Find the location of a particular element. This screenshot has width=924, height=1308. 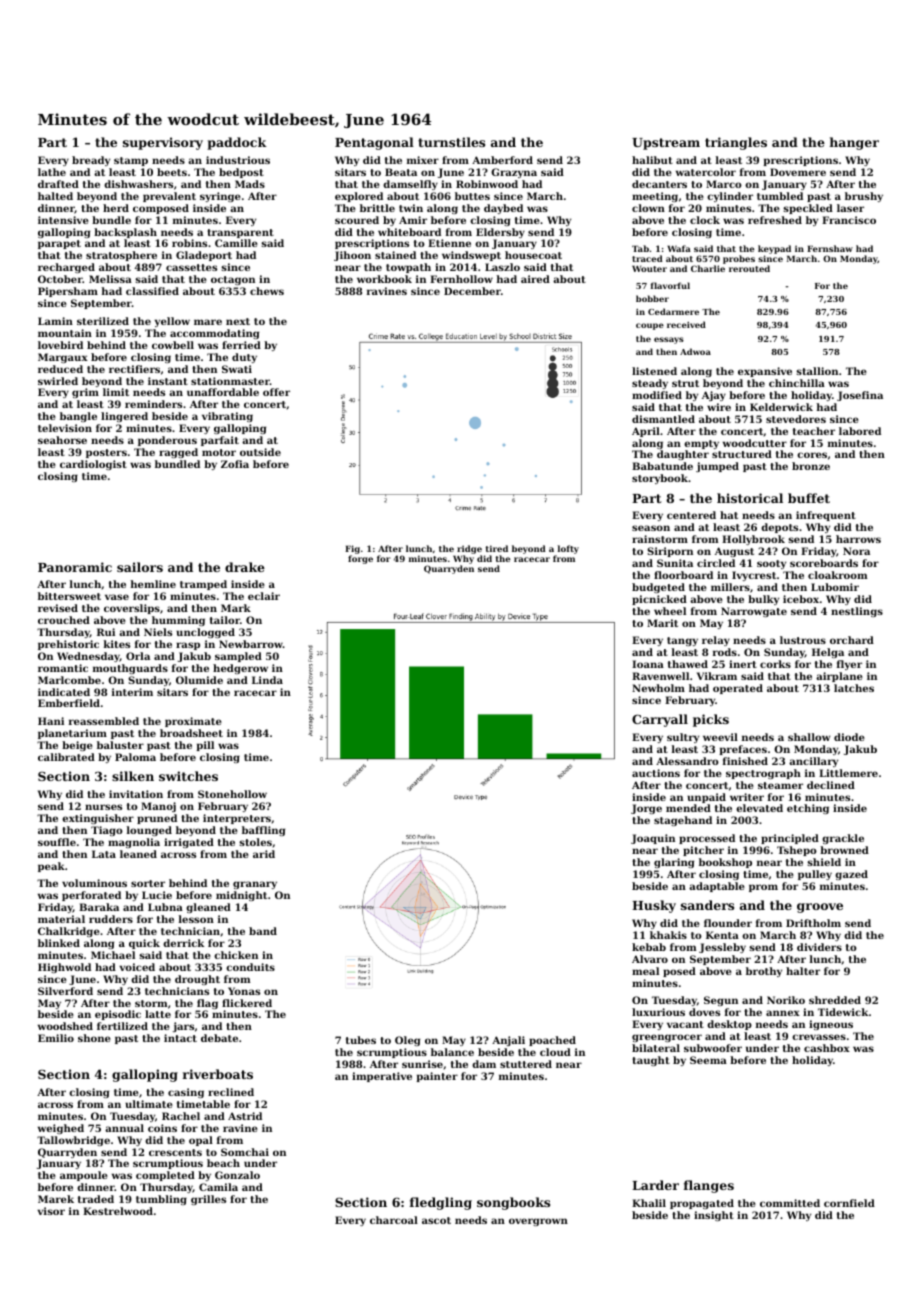

cornfield is located at coordinates (849, 1203).
